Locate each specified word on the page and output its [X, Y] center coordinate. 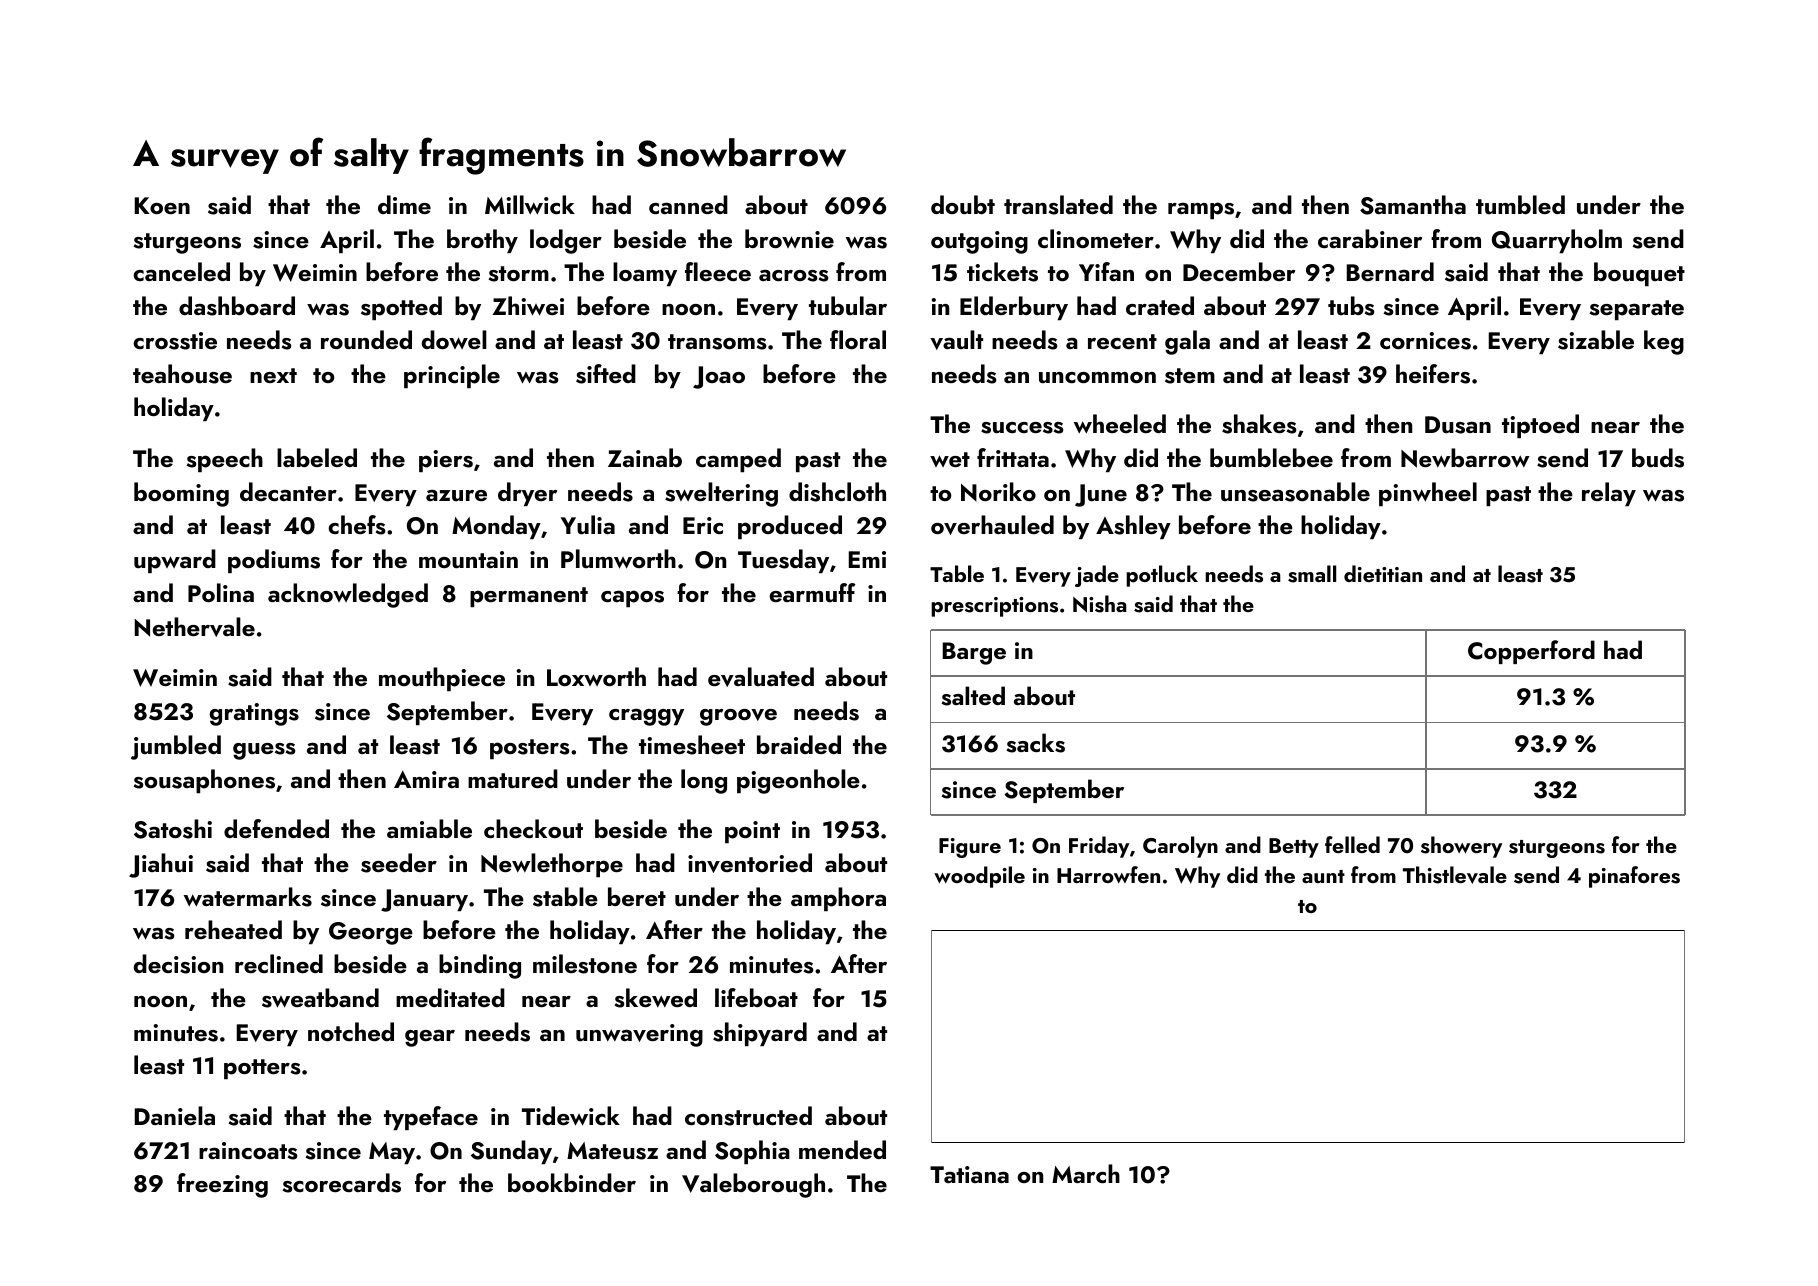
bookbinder [572, 1182]
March [1086, 1173]
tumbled [1520, 204]
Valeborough [753, 1185]
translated [1058, 205]
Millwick [530, 205]
